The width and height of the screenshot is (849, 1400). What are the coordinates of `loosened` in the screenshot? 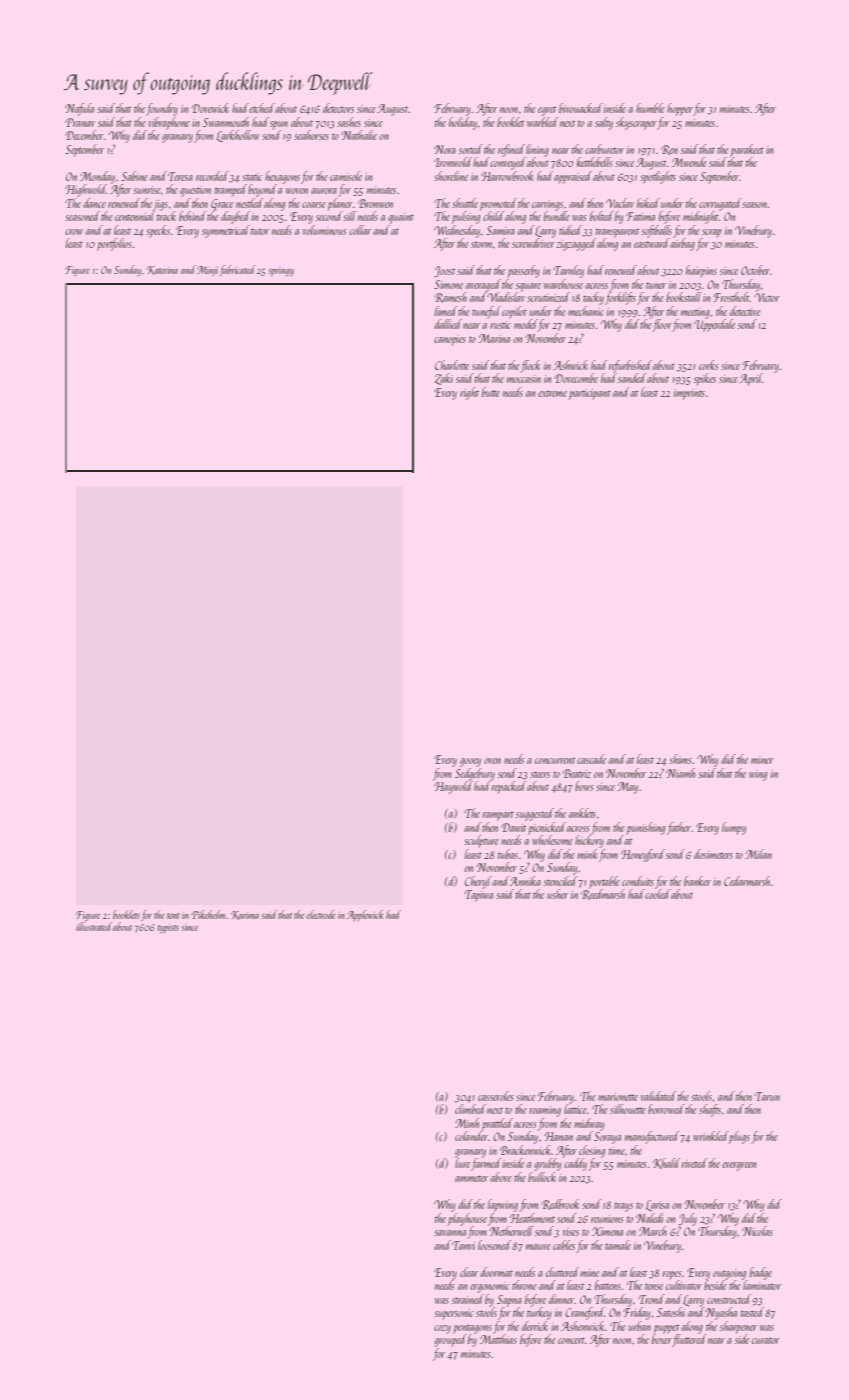 It's located at (494, 1245).
